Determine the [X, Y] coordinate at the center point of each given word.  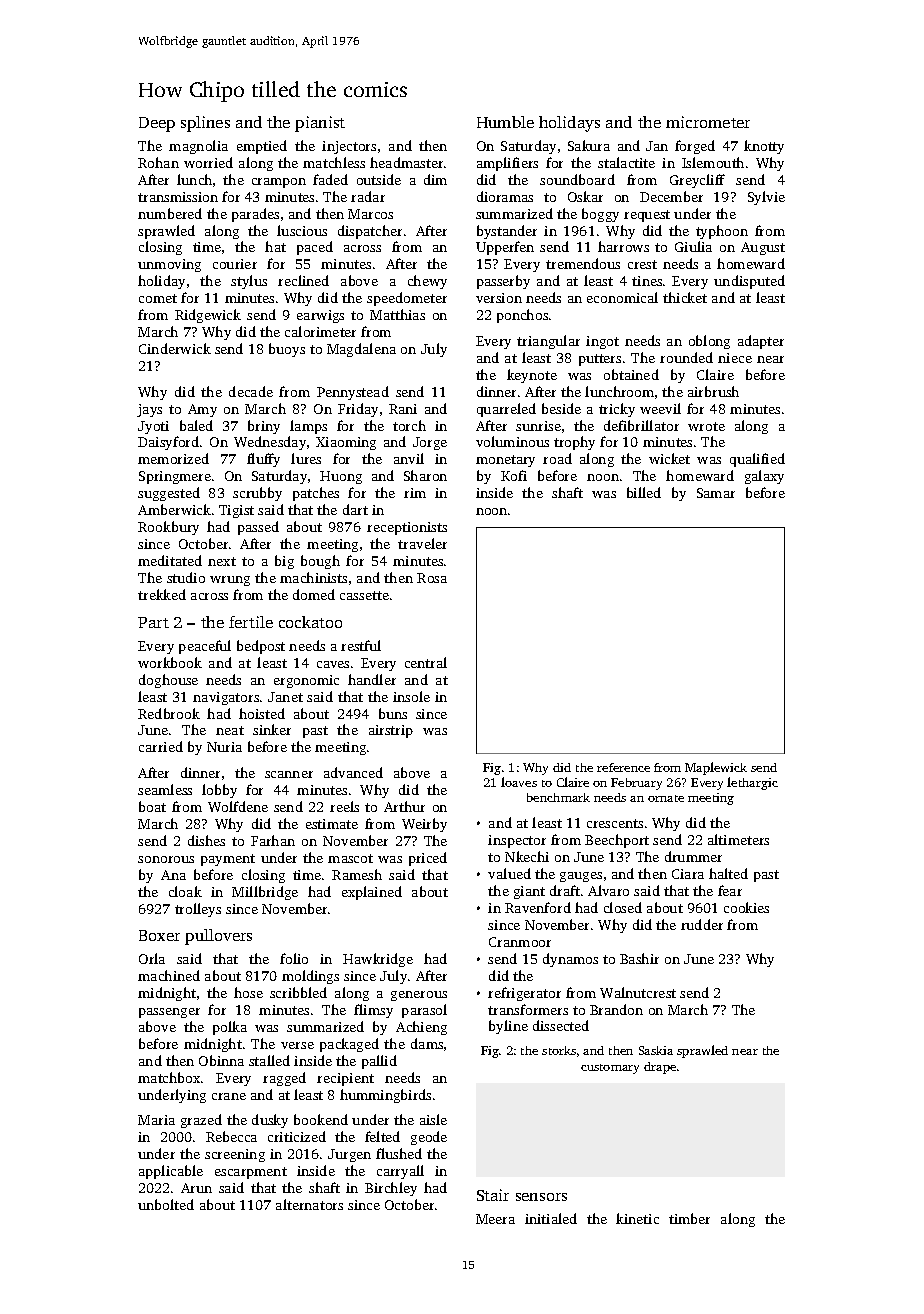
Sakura [589, 145]
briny [264, 427]
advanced [353, 772]
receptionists [407, 528]
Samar [716, 493]
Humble [505, 122]
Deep [157, 124]
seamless [165, 789]
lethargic [752, 783]
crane [229, 1096]
